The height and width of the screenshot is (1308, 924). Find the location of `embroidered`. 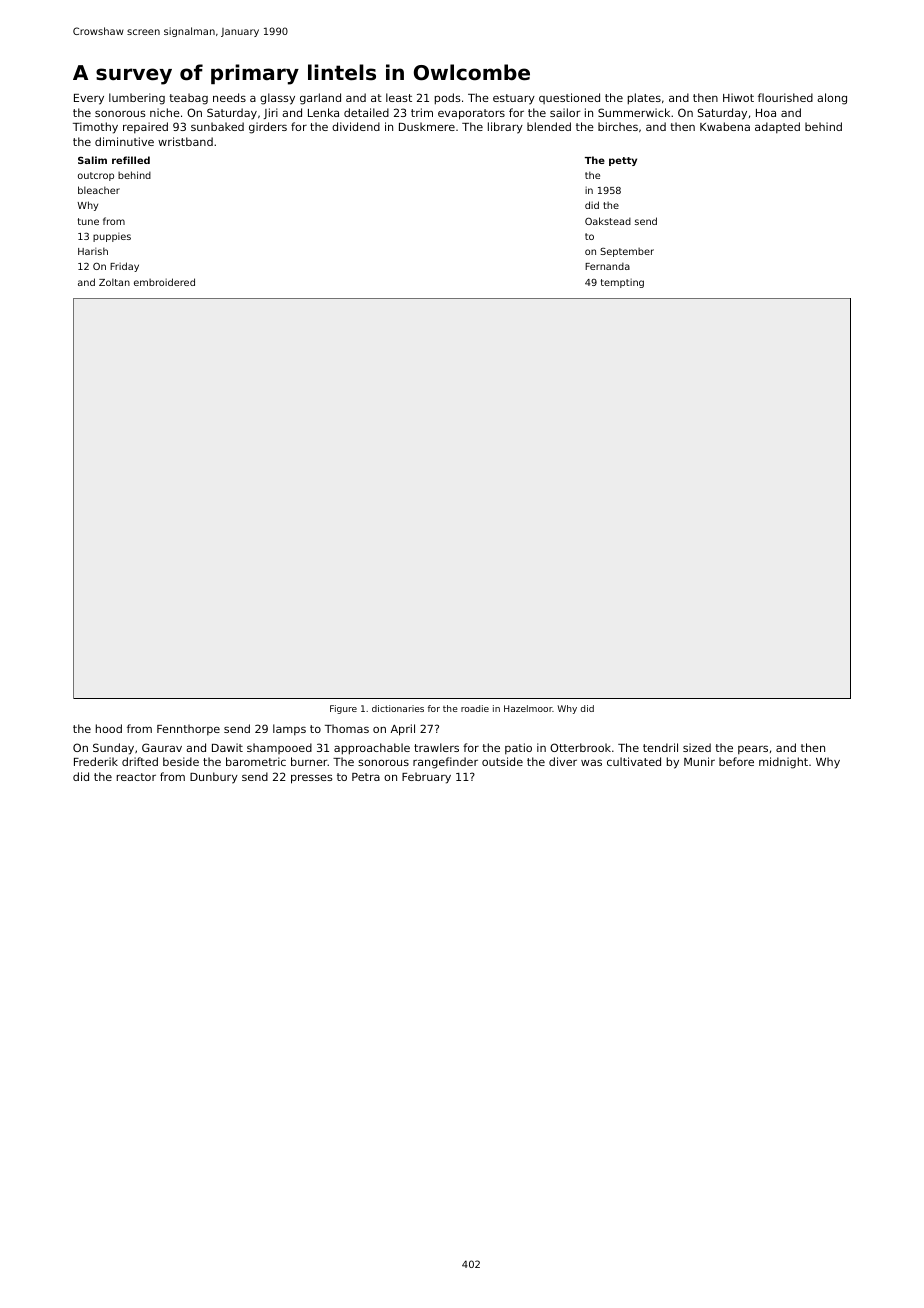

embroidered is located at coordinates (164, 282).
